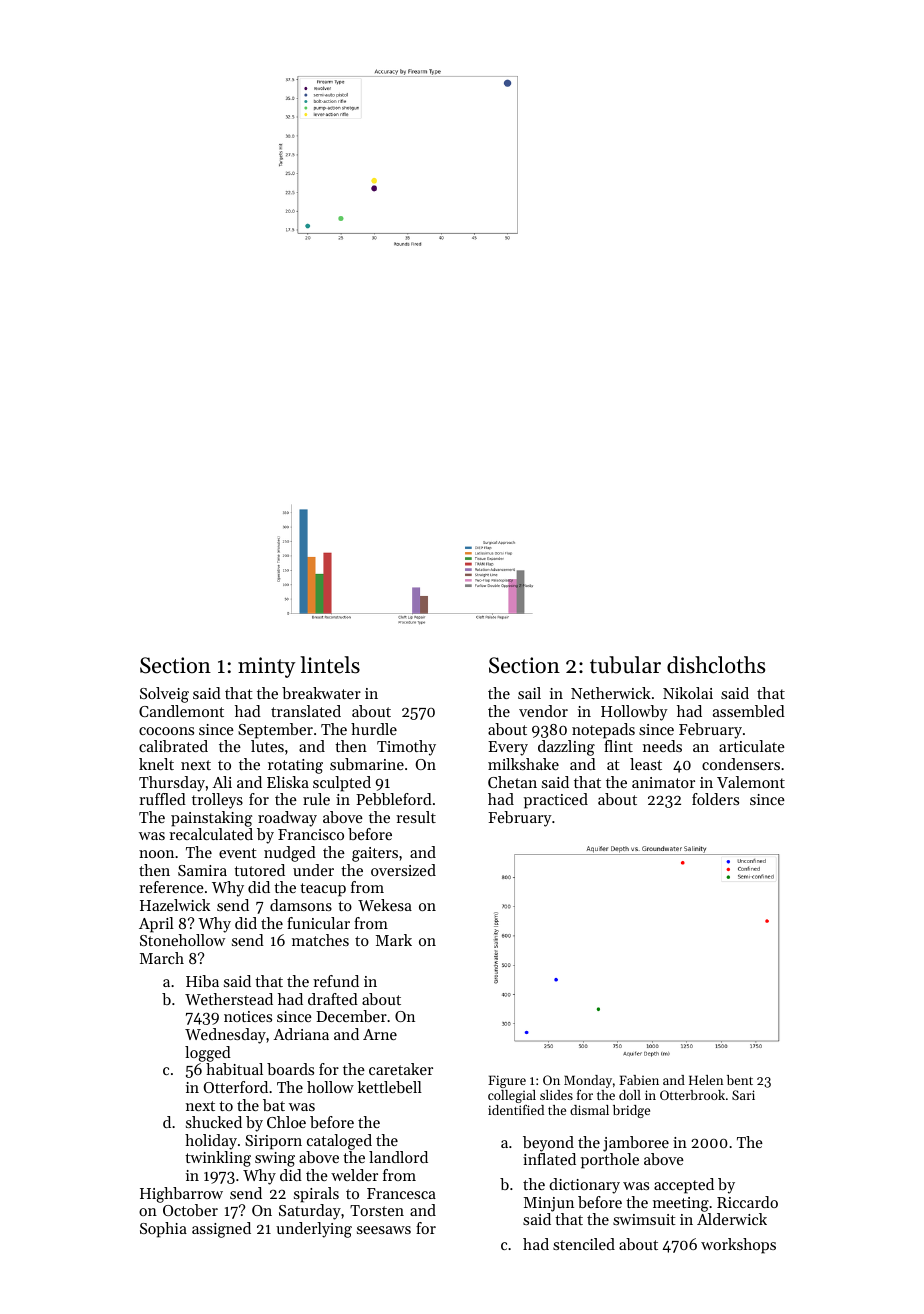  What do you see at coordinates (202, 981) in the screenshot?
I see `Hiba` at bounding box center [202, 981].
